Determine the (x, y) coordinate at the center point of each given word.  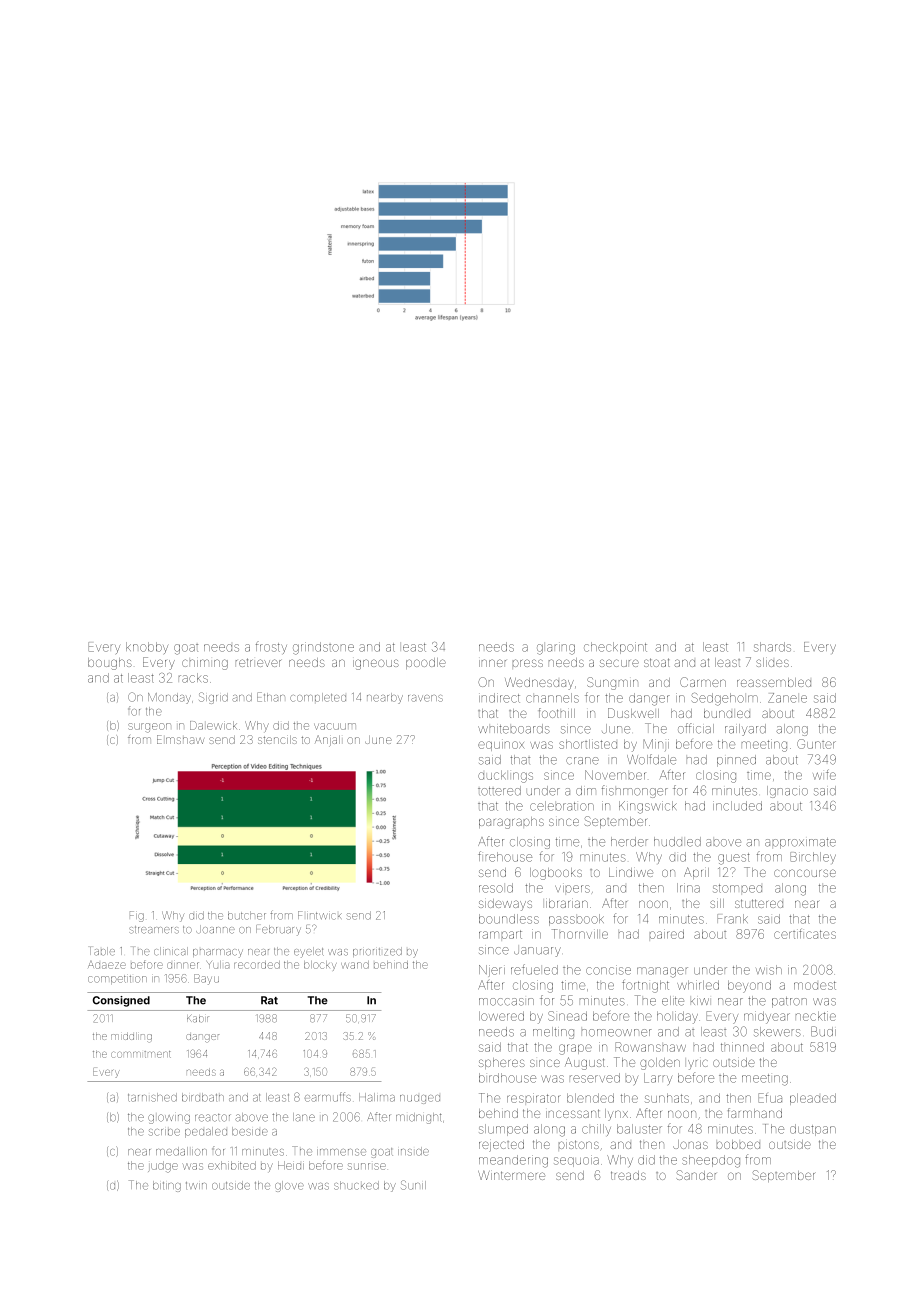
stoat (657, 662)
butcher (247, 915)
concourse (805, 873)
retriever (258, 662)
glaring (556, 649)
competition (117, 979)
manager (662, 972)
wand (355, 965)
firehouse (505, 856)
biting (167, 1186)
